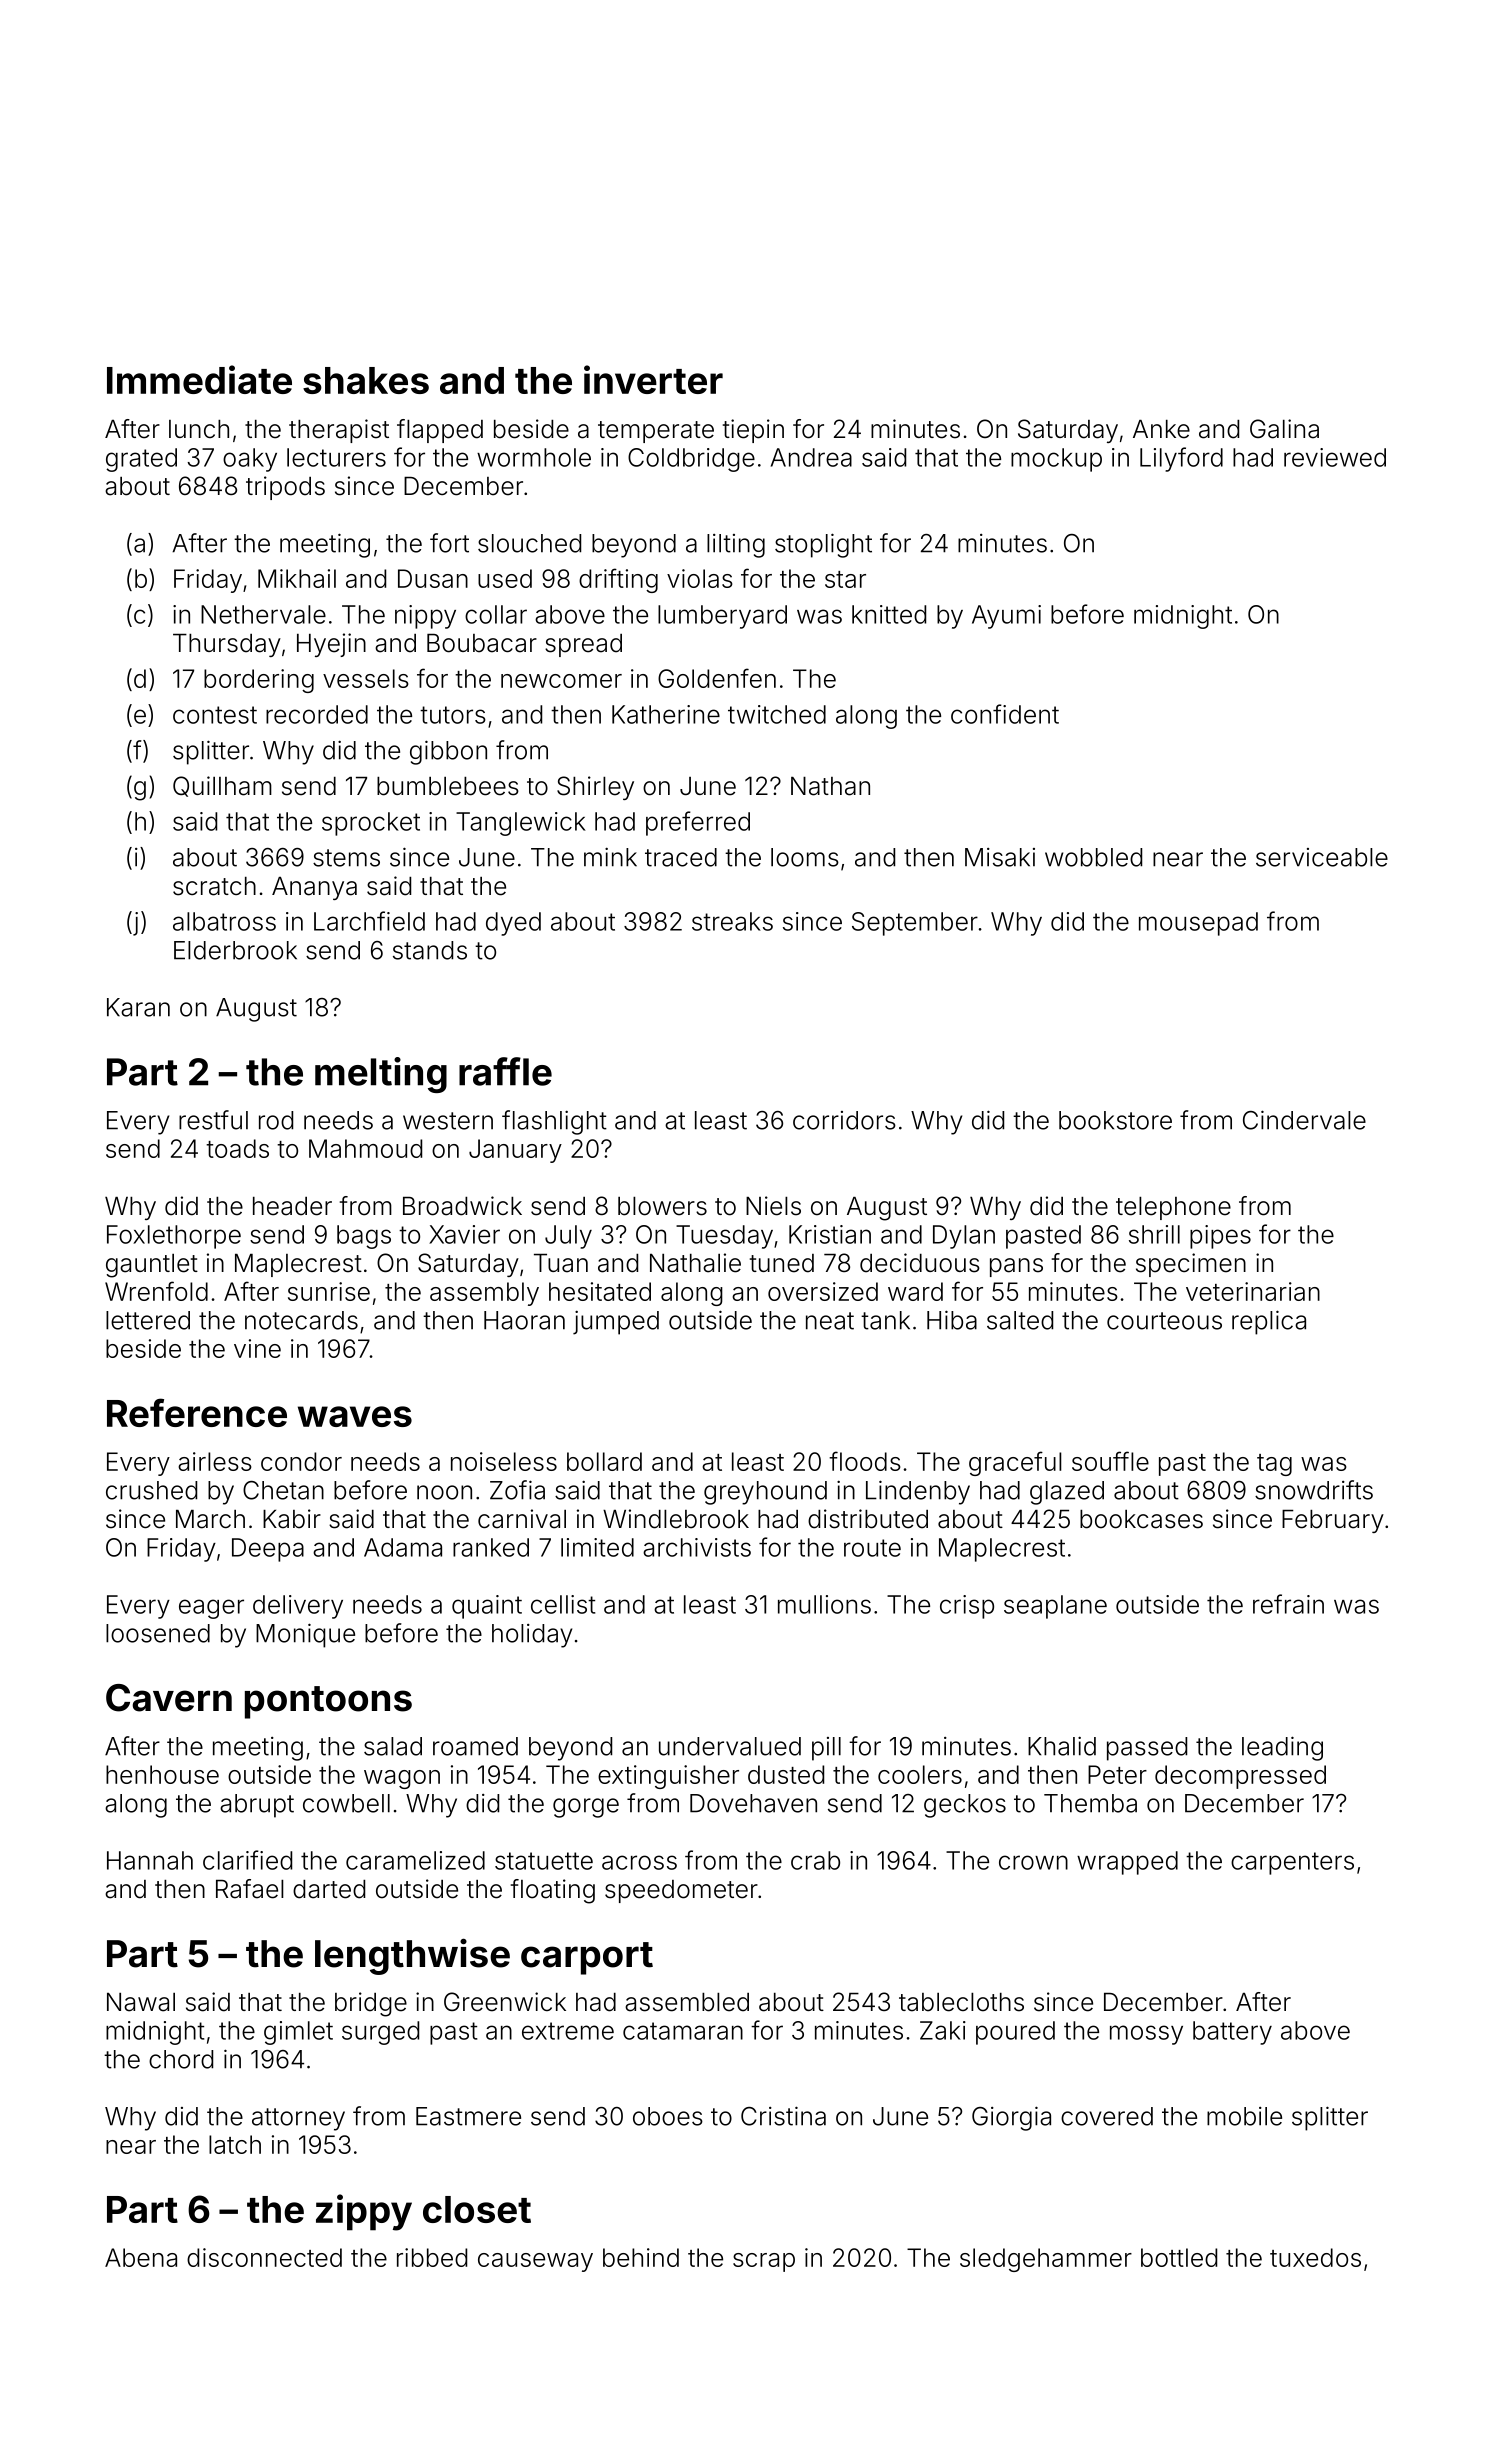 Image resolution: width=1496 pixels, height=2464 pixels. What do you see at coordinates (1046, 2260) in the document?
I see `sledgehammer` at bounding box center [1046, 2260].
